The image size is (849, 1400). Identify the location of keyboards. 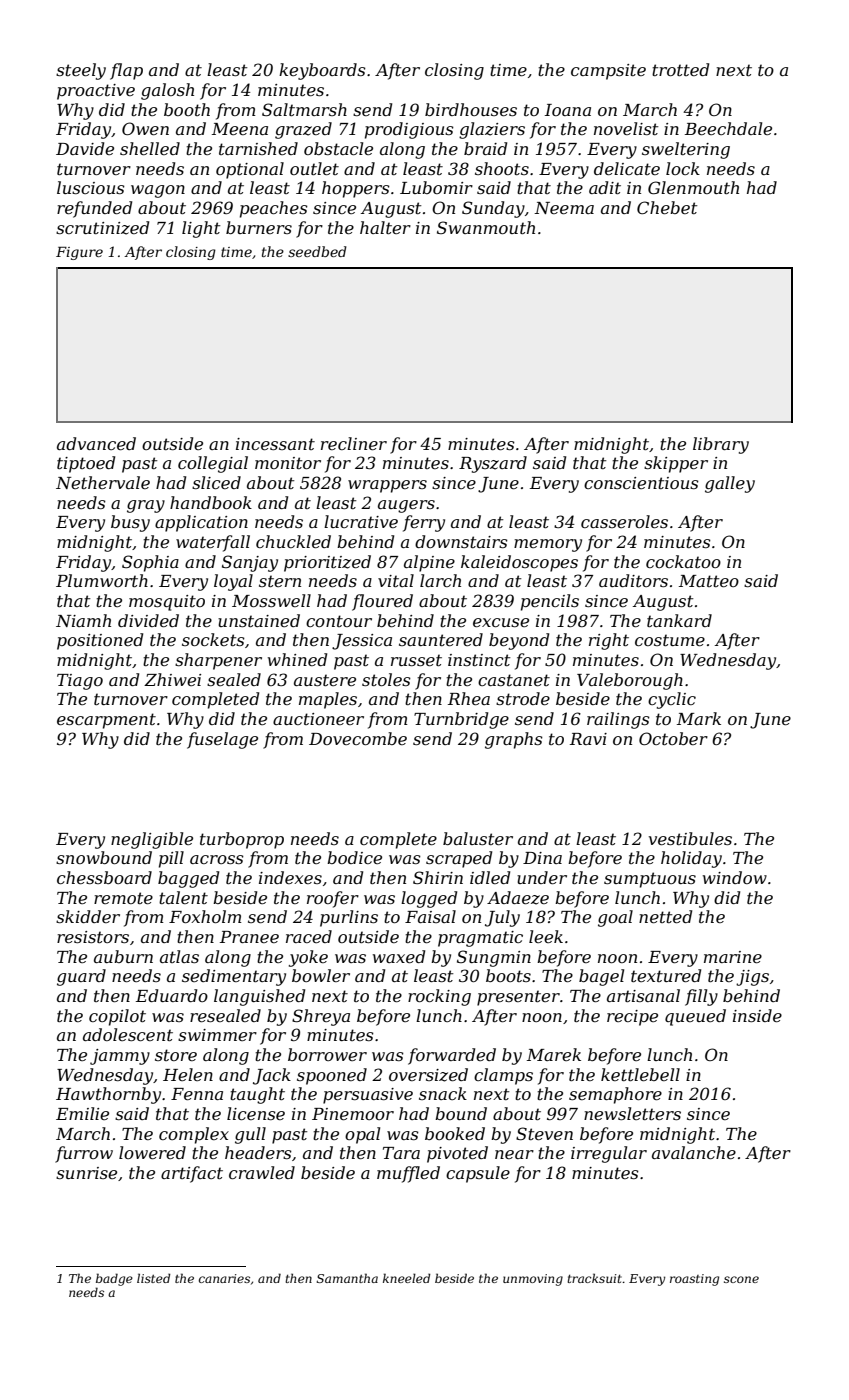
(322, 71).
